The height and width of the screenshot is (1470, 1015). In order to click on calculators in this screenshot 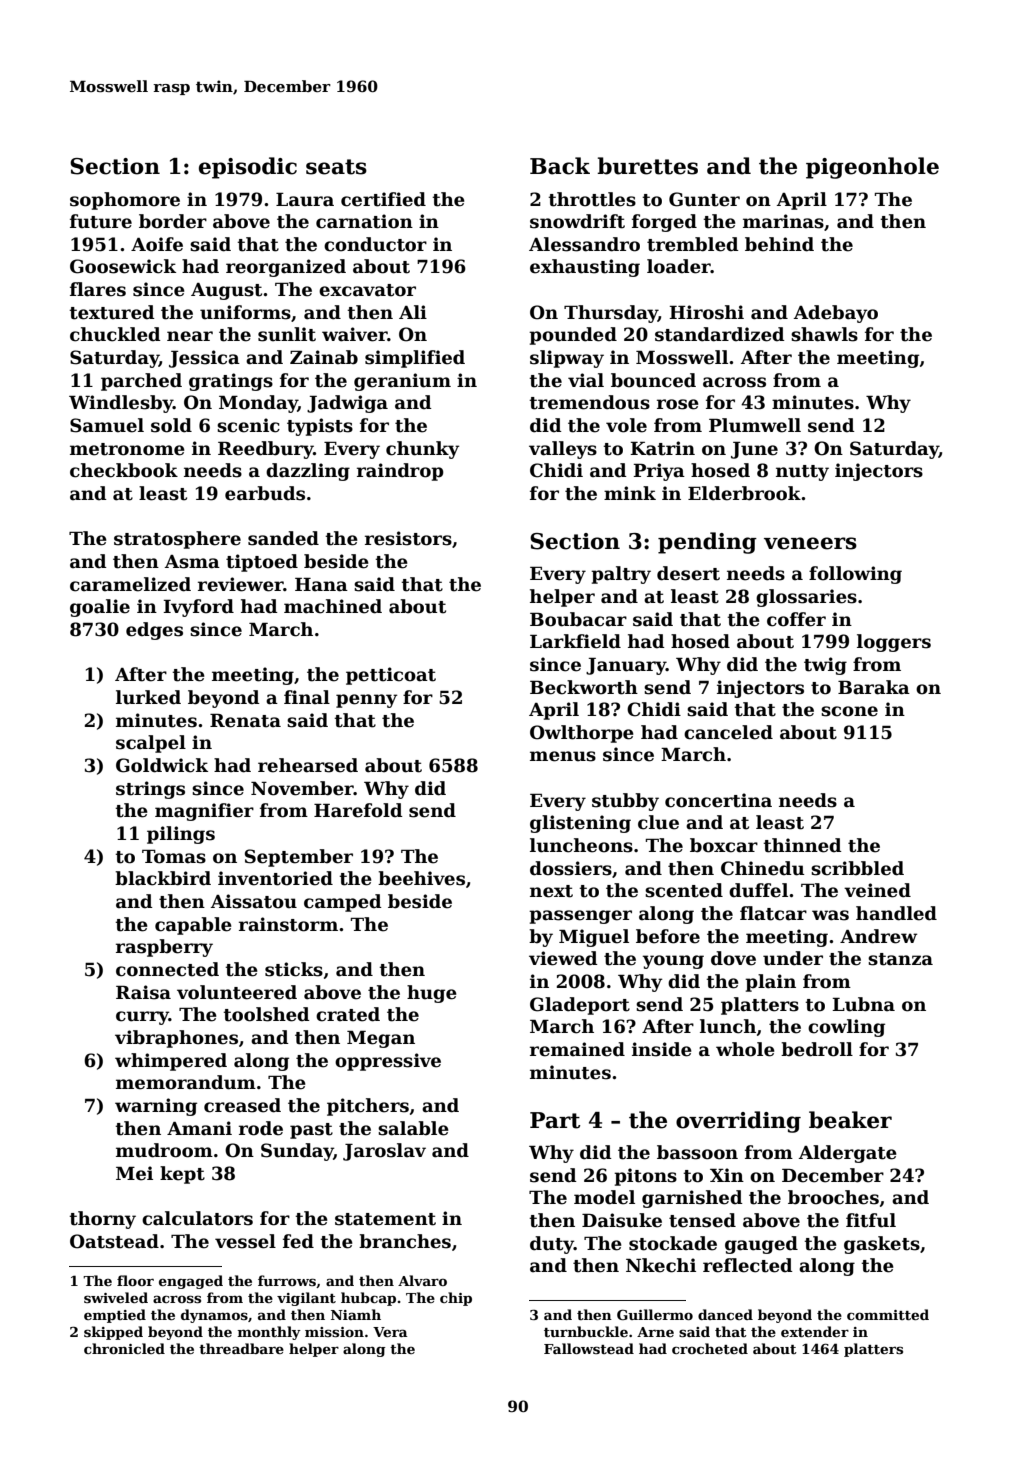, I will do `click(197, 1218)`.
